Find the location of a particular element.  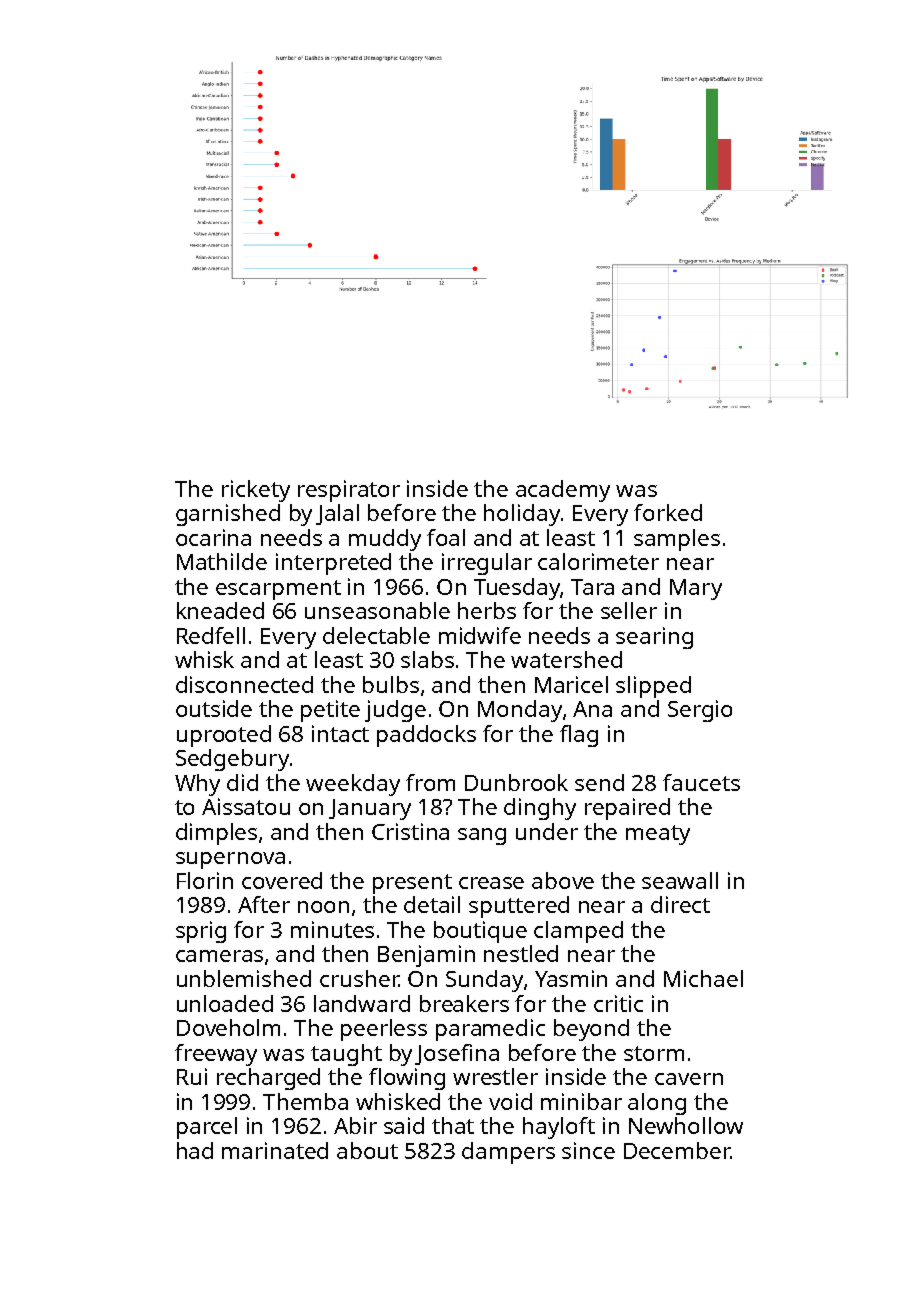

cavern is located at coordinates (689, 1079).
